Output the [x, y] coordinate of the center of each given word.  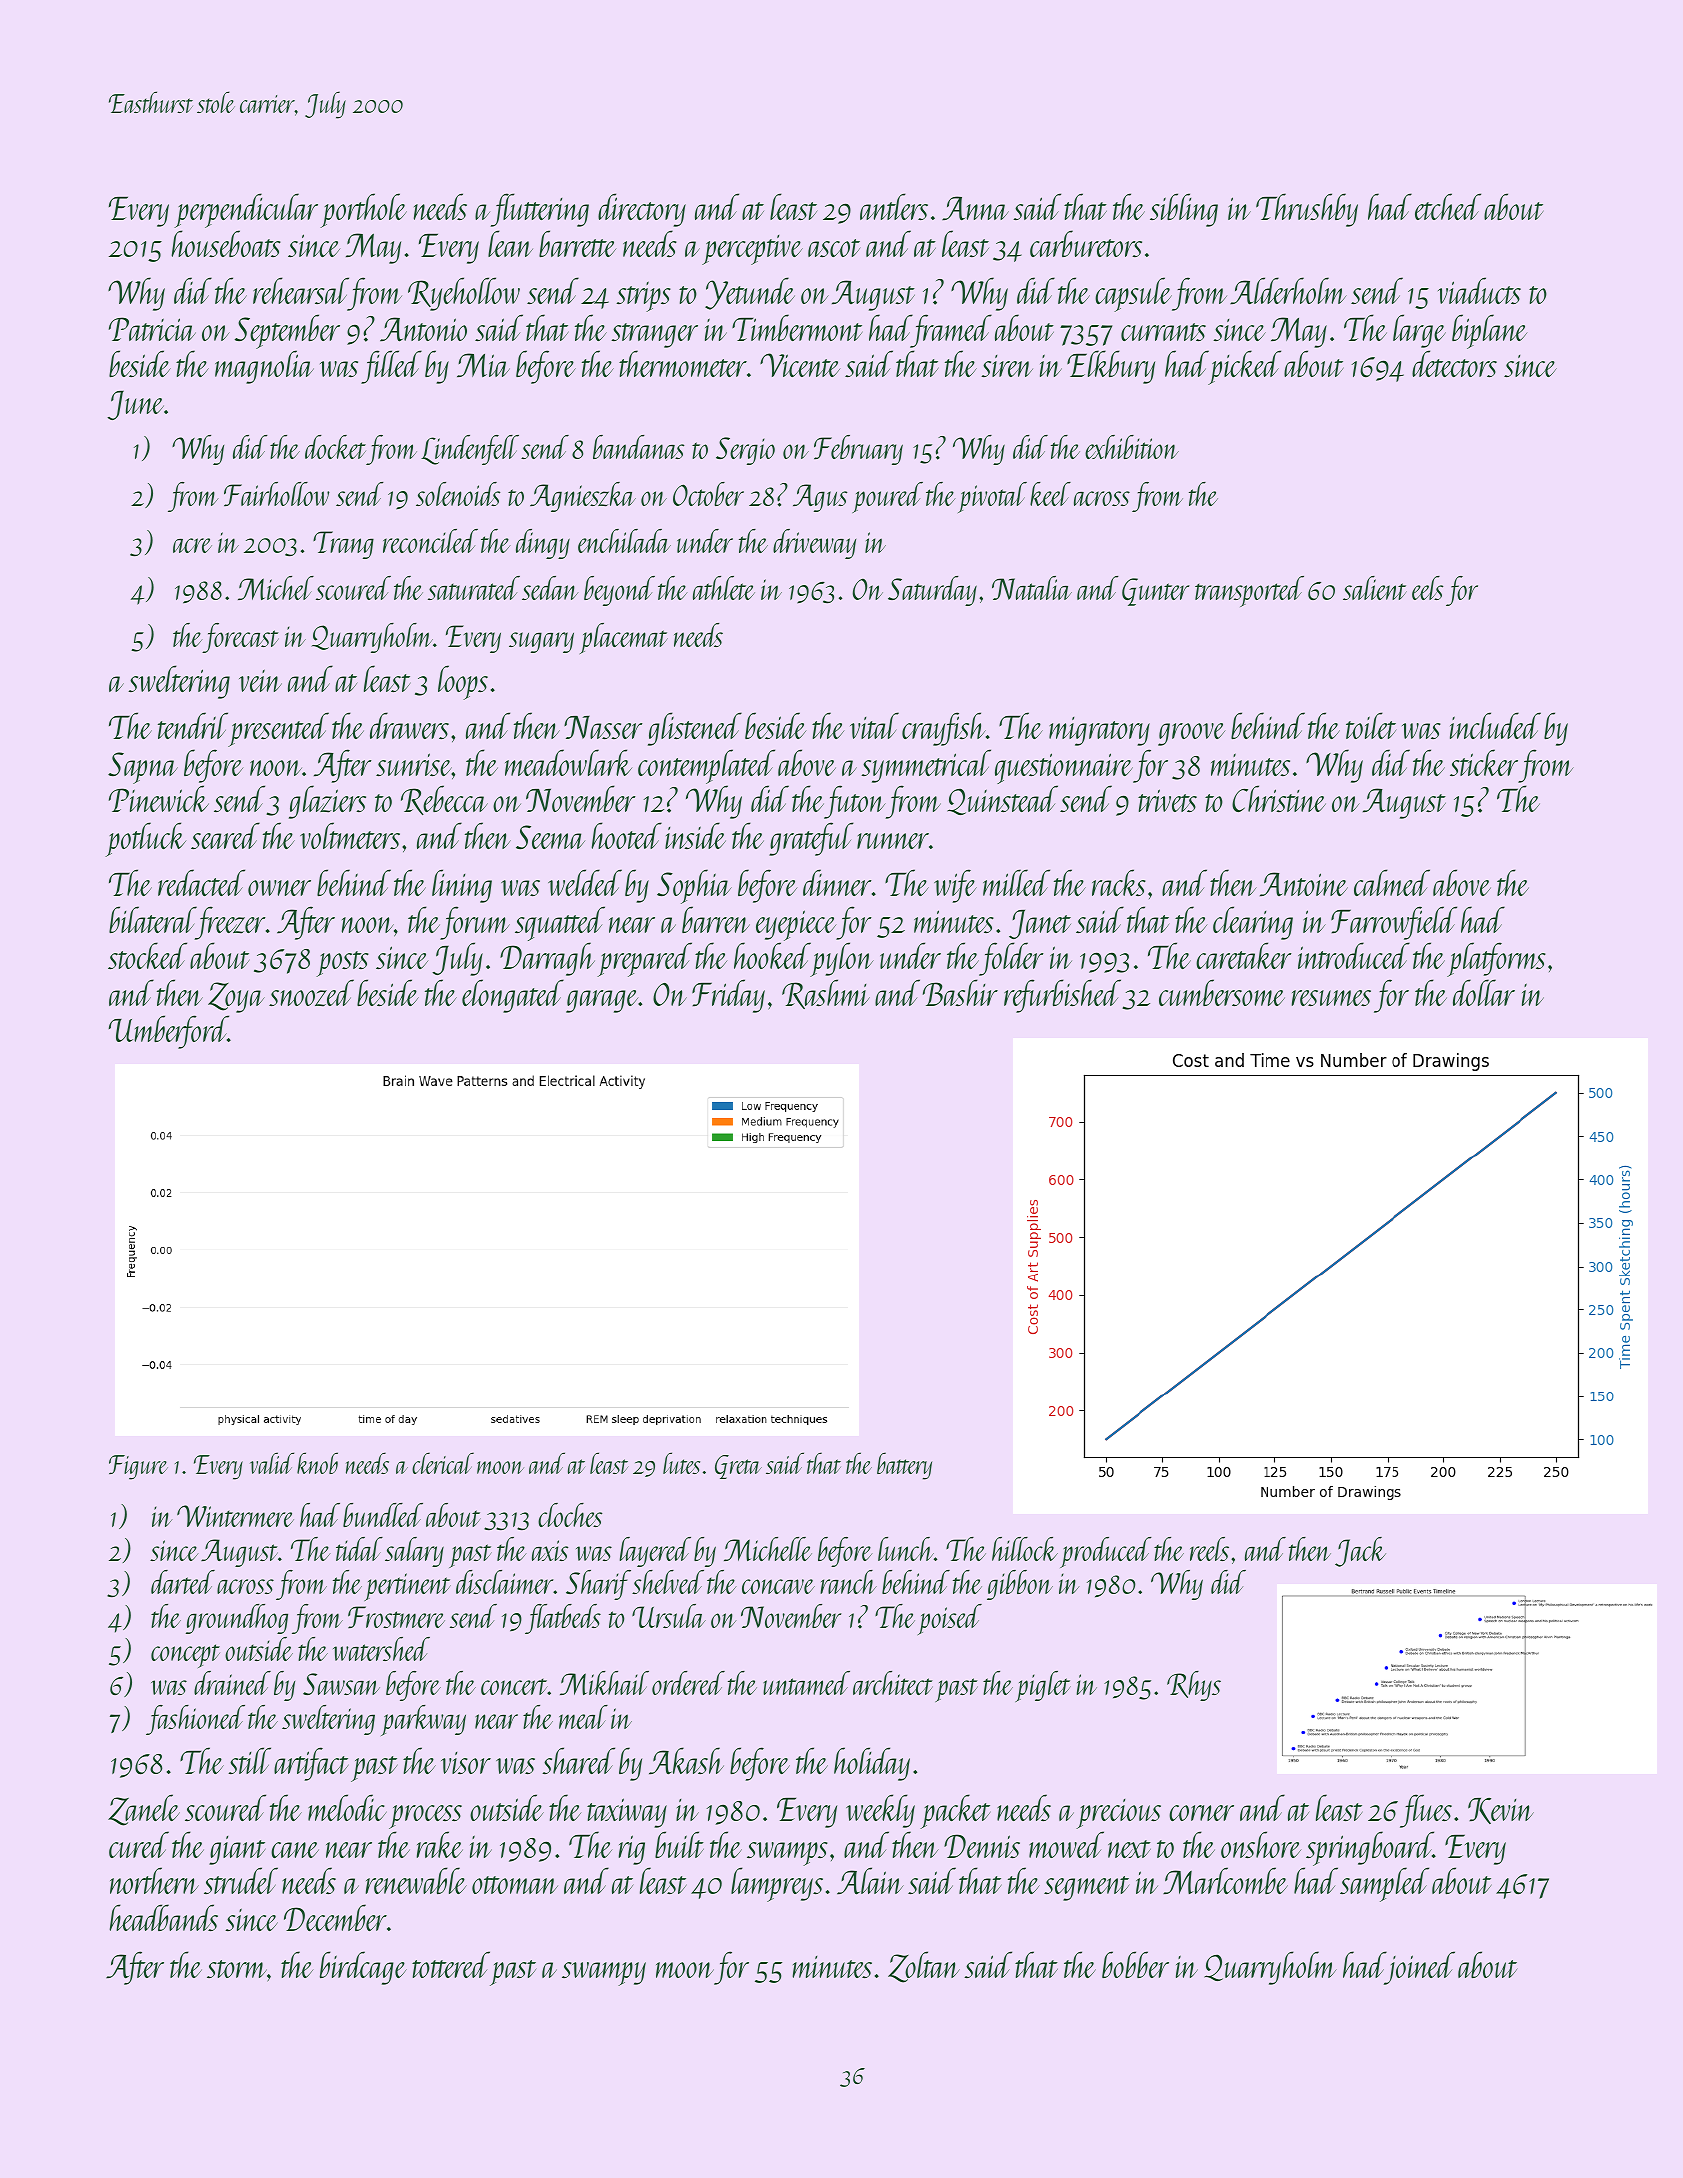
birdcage [363, 1968]
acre [192, 545]
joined [1420, 1968]
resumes [1331, 998]
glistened [695, 729]
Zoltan [924, 1967]
